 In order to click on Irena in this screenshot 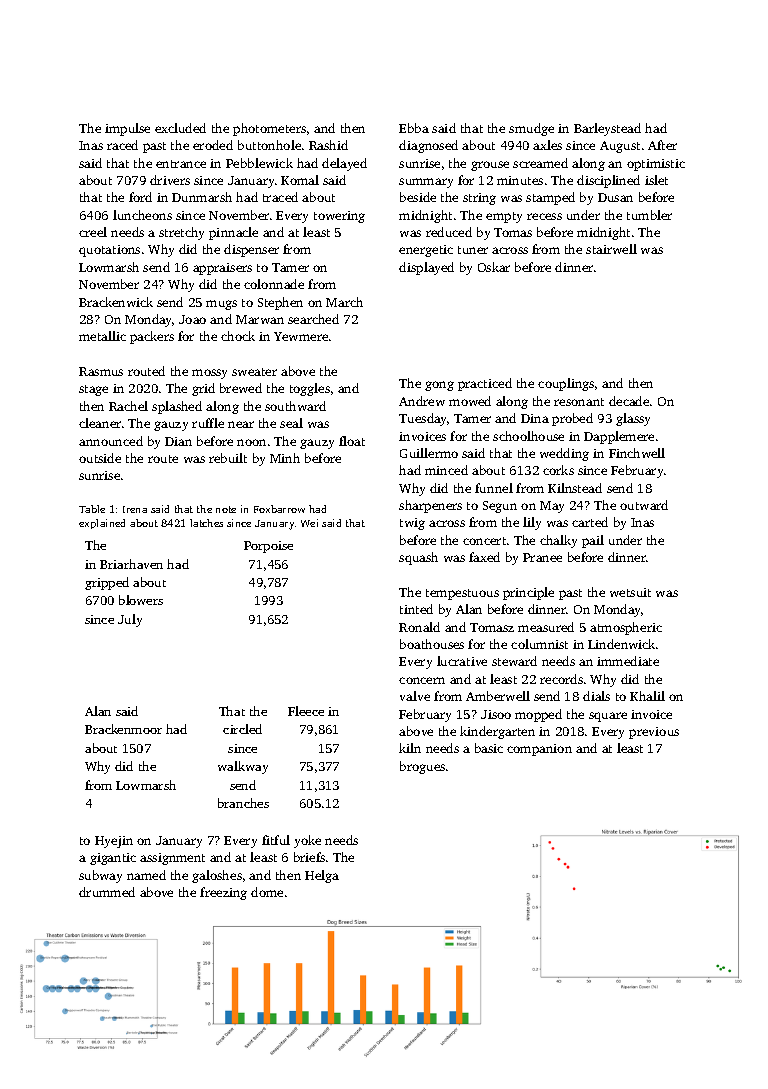, I will do `click(135, 509)`.
